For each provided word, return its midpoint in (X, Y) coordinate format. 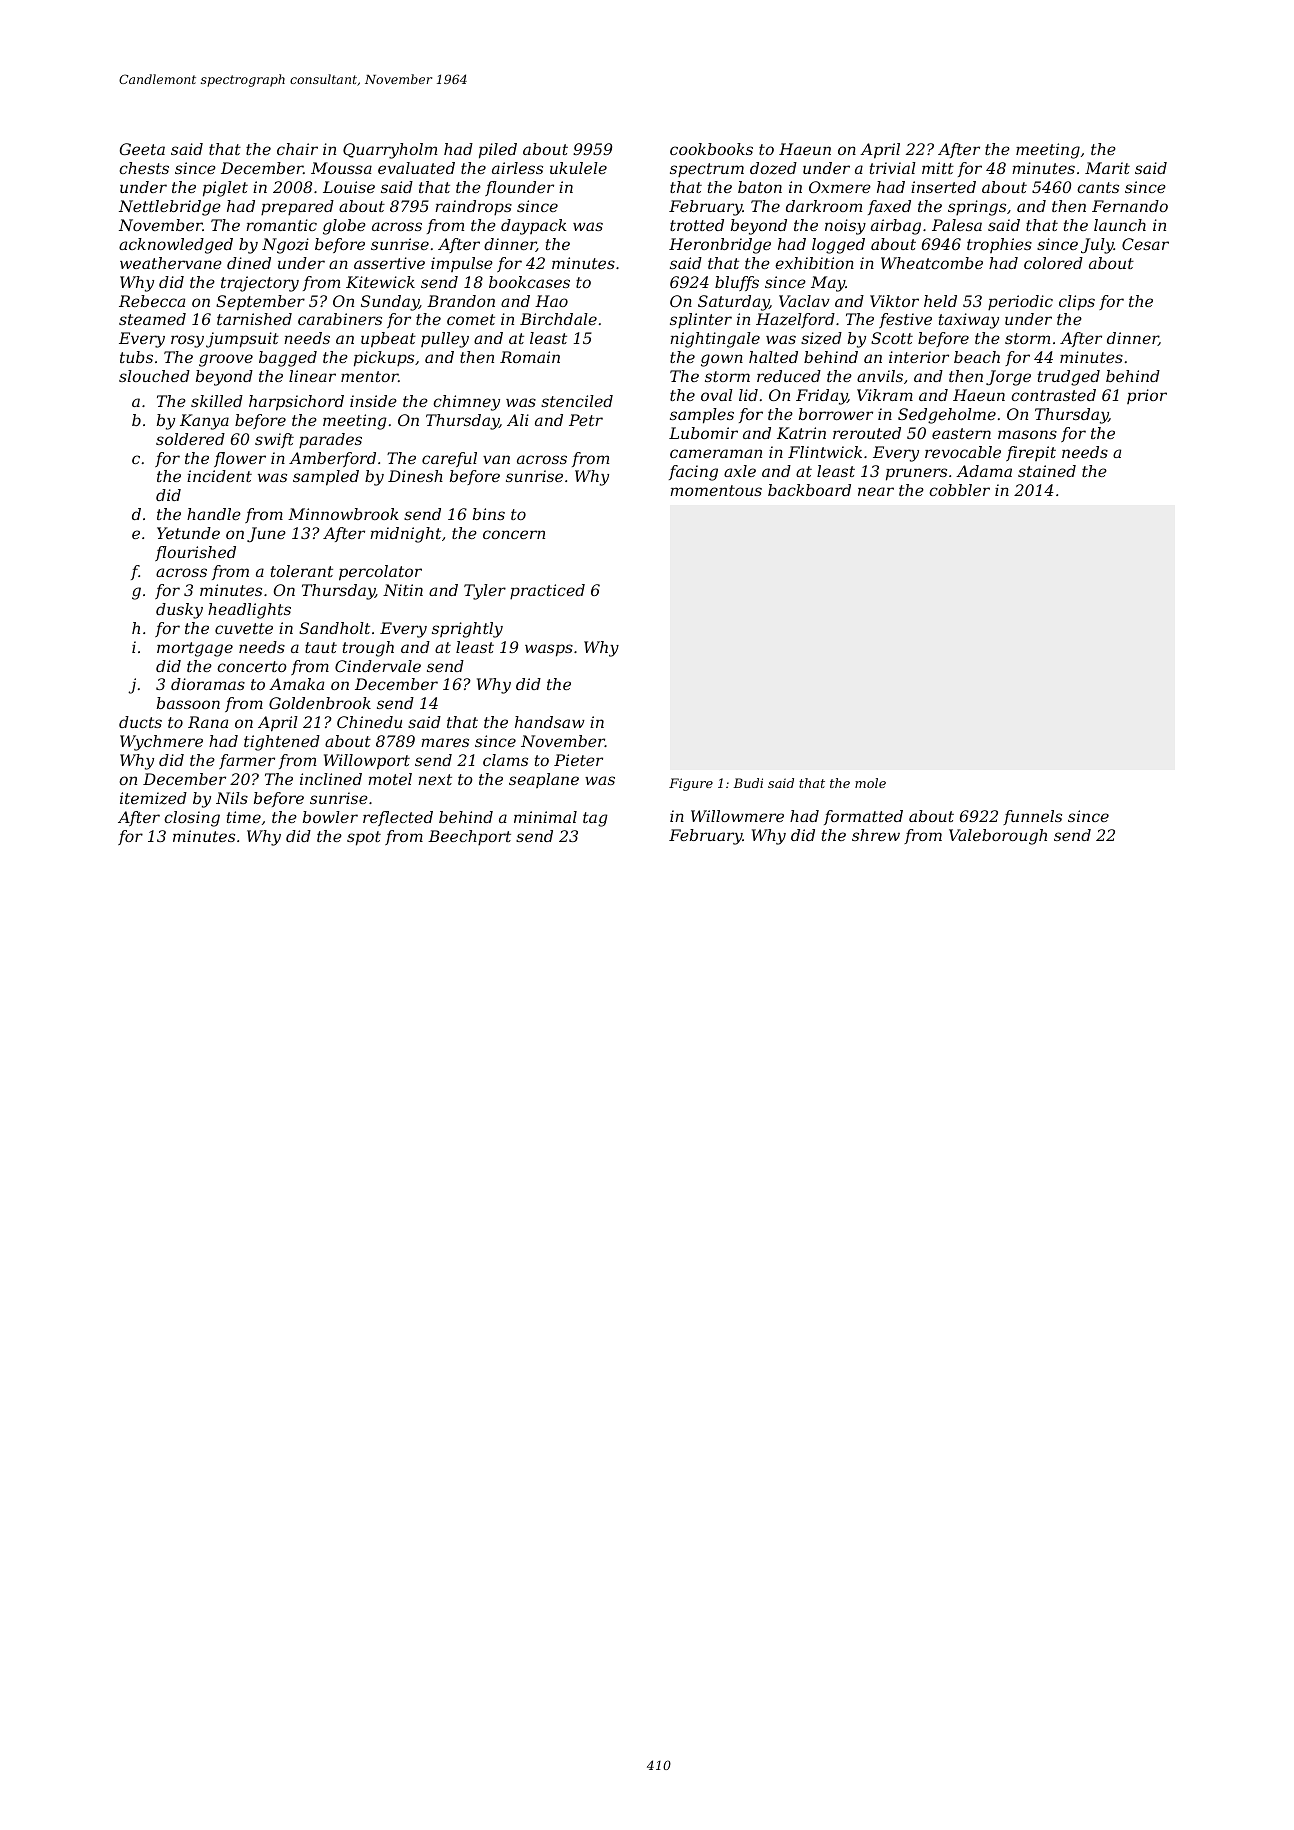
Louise (349, 187)
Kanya (204, 422)
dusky (179, 611)
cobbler (959, 490)
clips (1077, 303)
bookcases (529, 282)
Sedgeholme (947, 416)
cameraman (716, 453)
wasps (549, 650)
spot (364, 838)
